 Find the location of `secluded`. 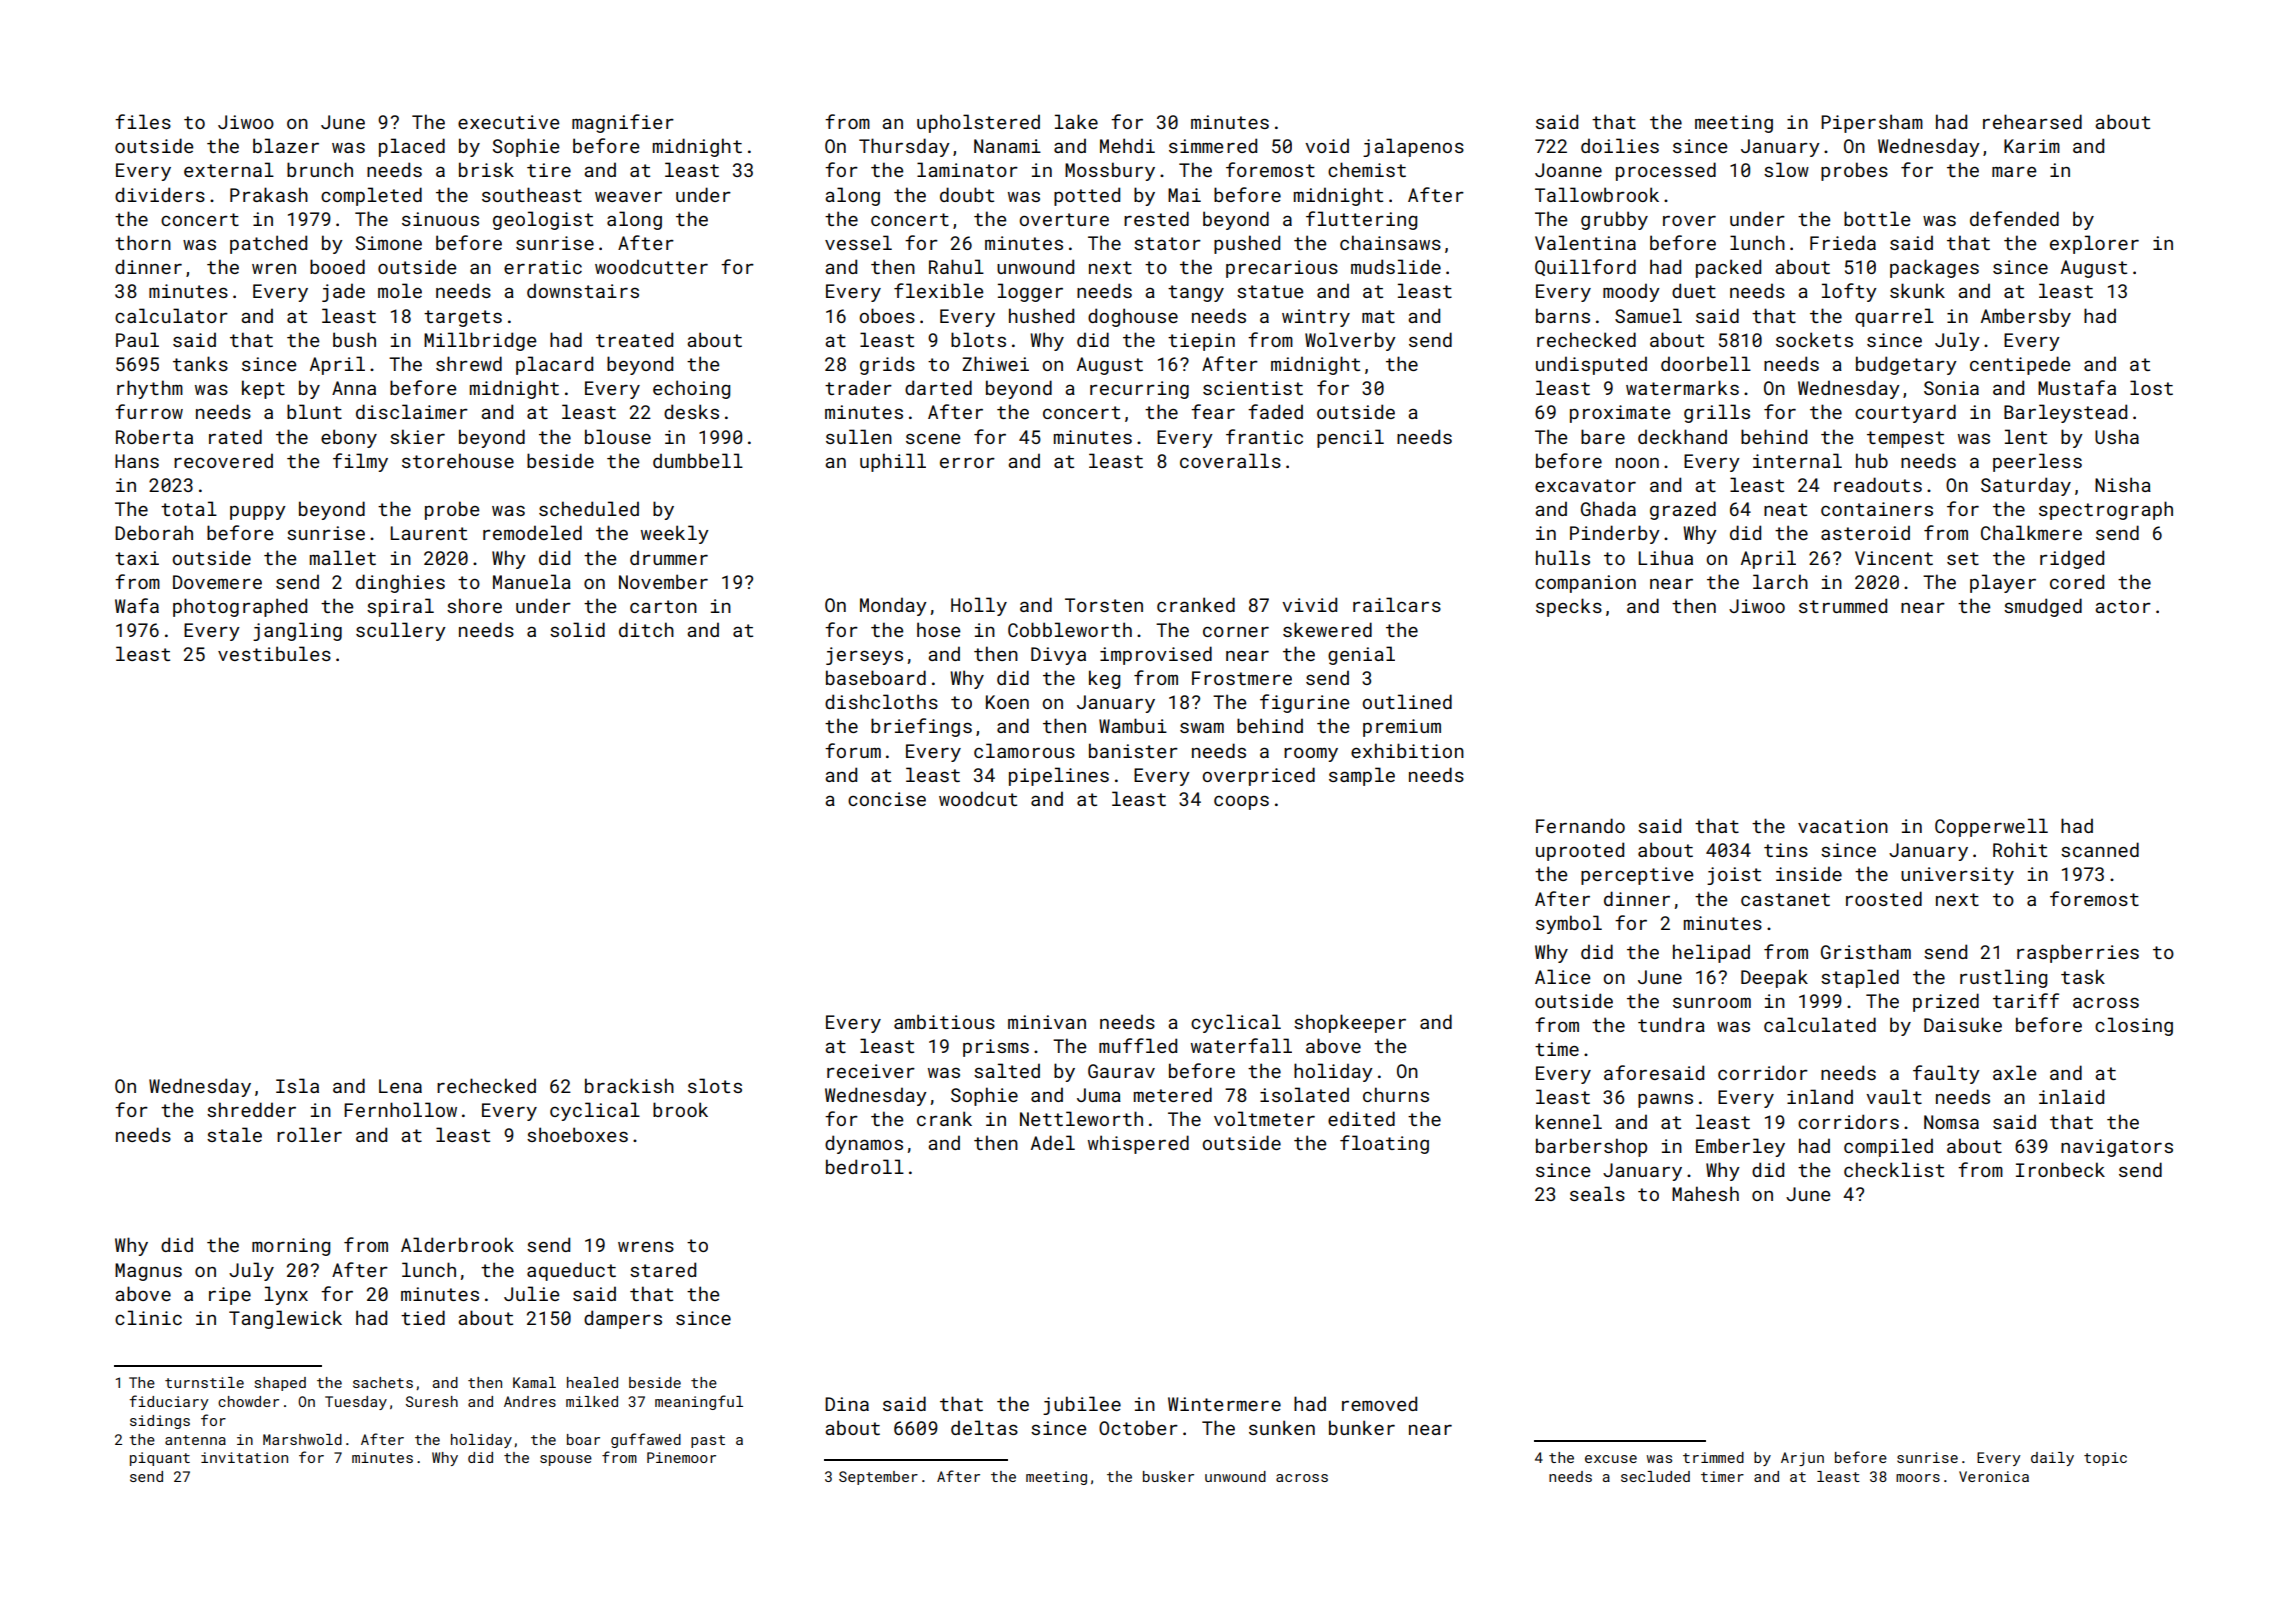

secluded is located at coordinates (1655, 1476).
